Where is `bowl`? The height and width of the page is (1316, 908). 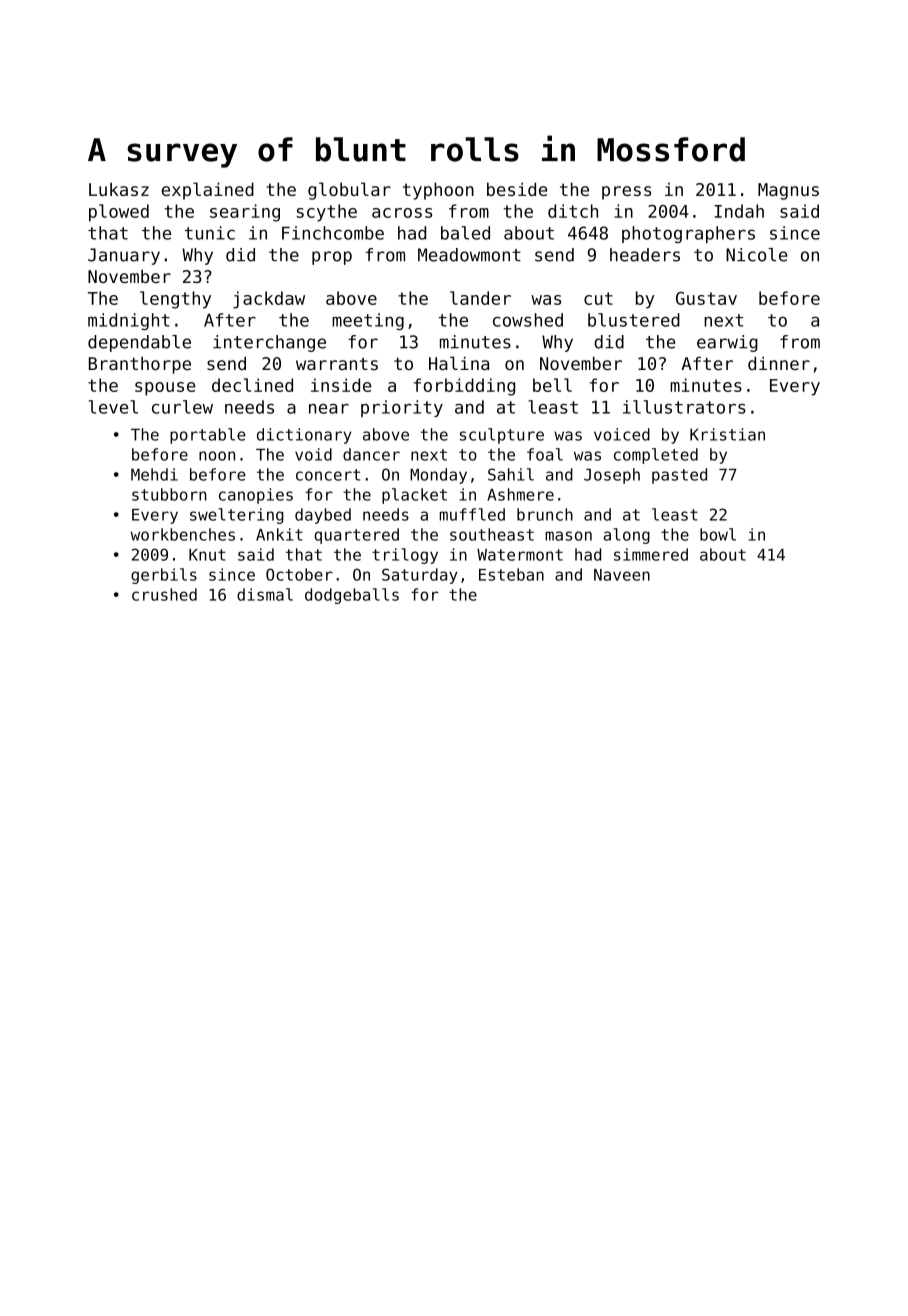
bowl is located at coordinates (718, 534).
